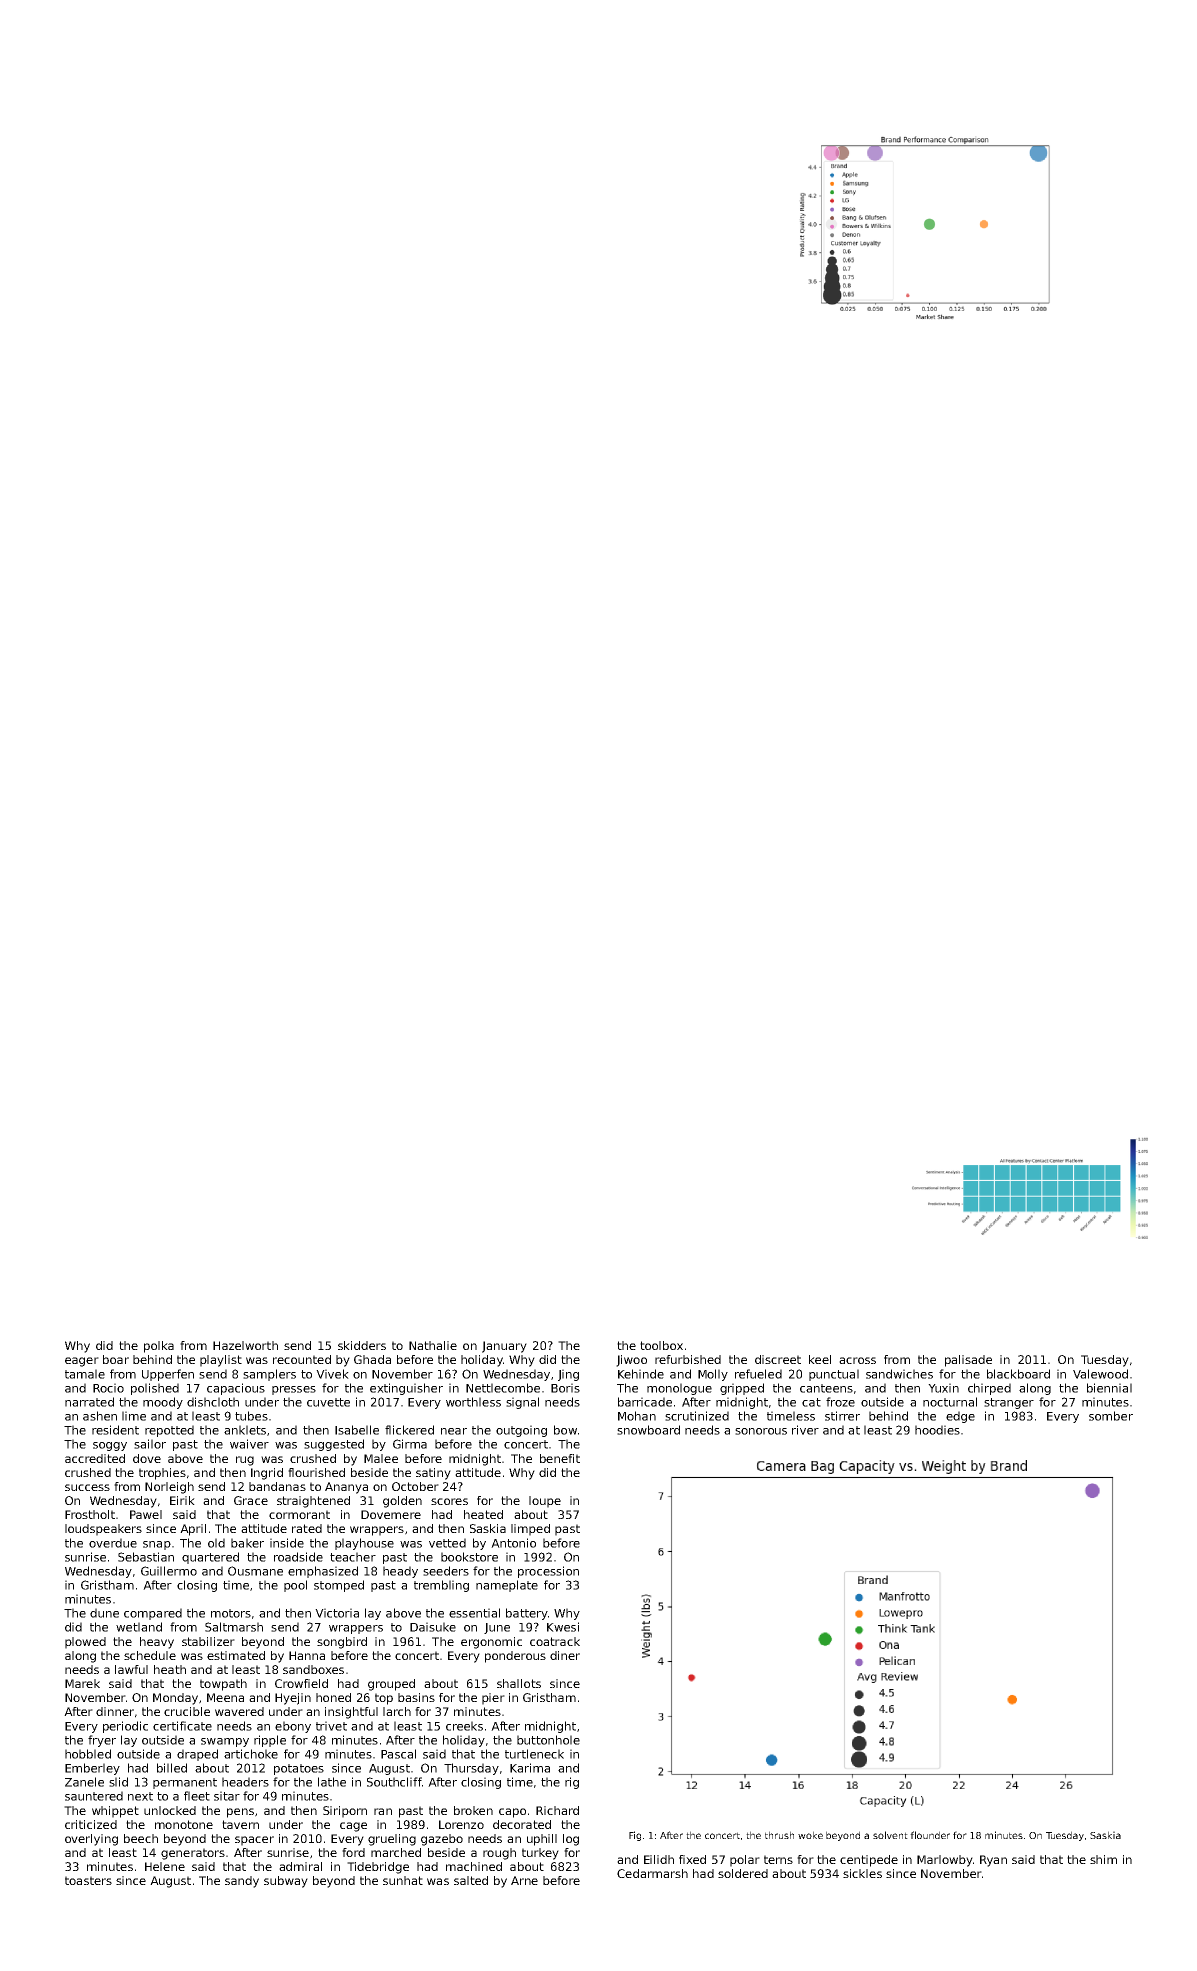  What do you see at coordinates (454, 1431) in the image?
I see `near` at bounding box center [454, 1431].
